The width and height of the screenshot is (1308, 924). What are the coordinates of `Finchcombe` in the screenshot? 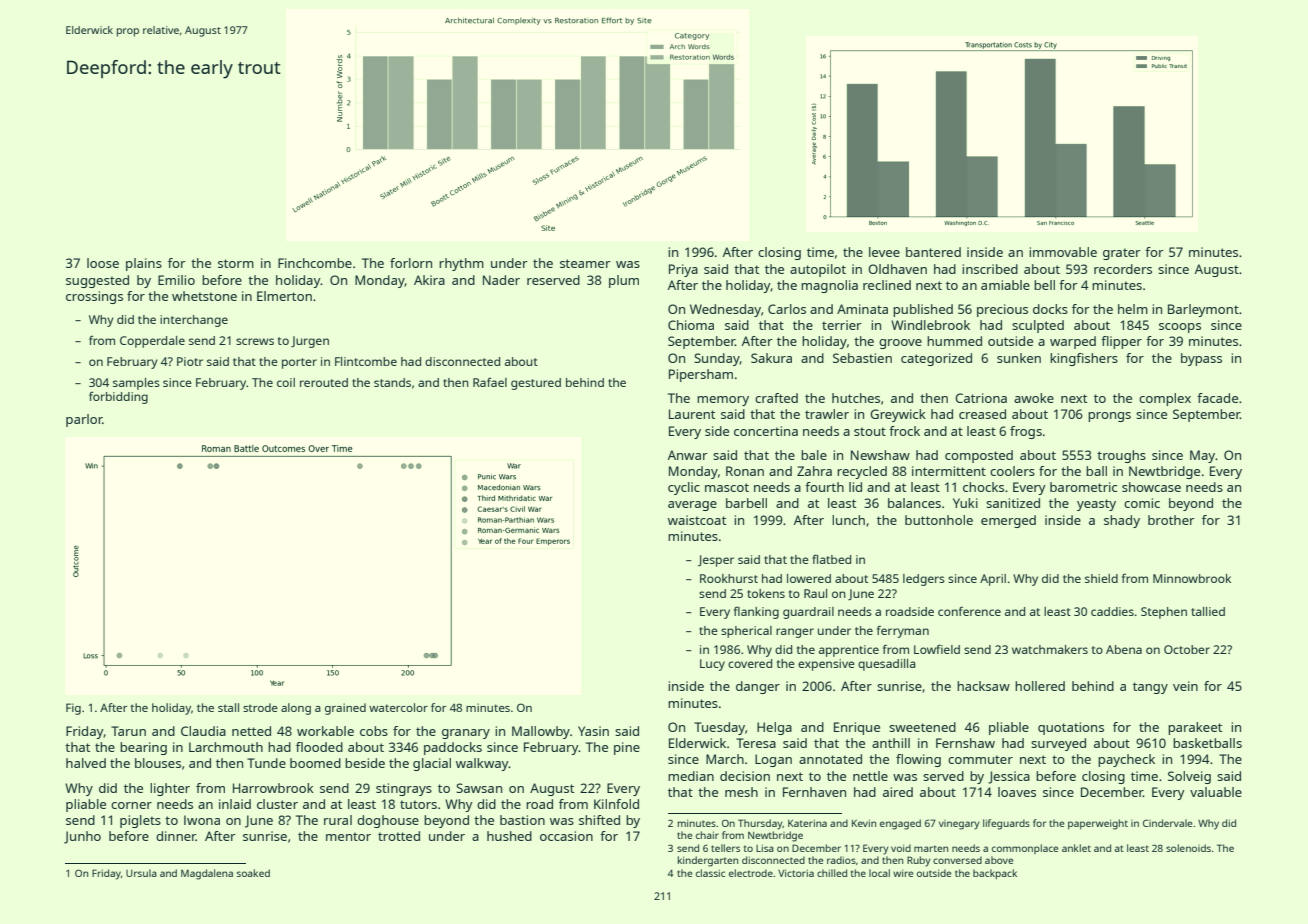 It's located at (315, 263).
